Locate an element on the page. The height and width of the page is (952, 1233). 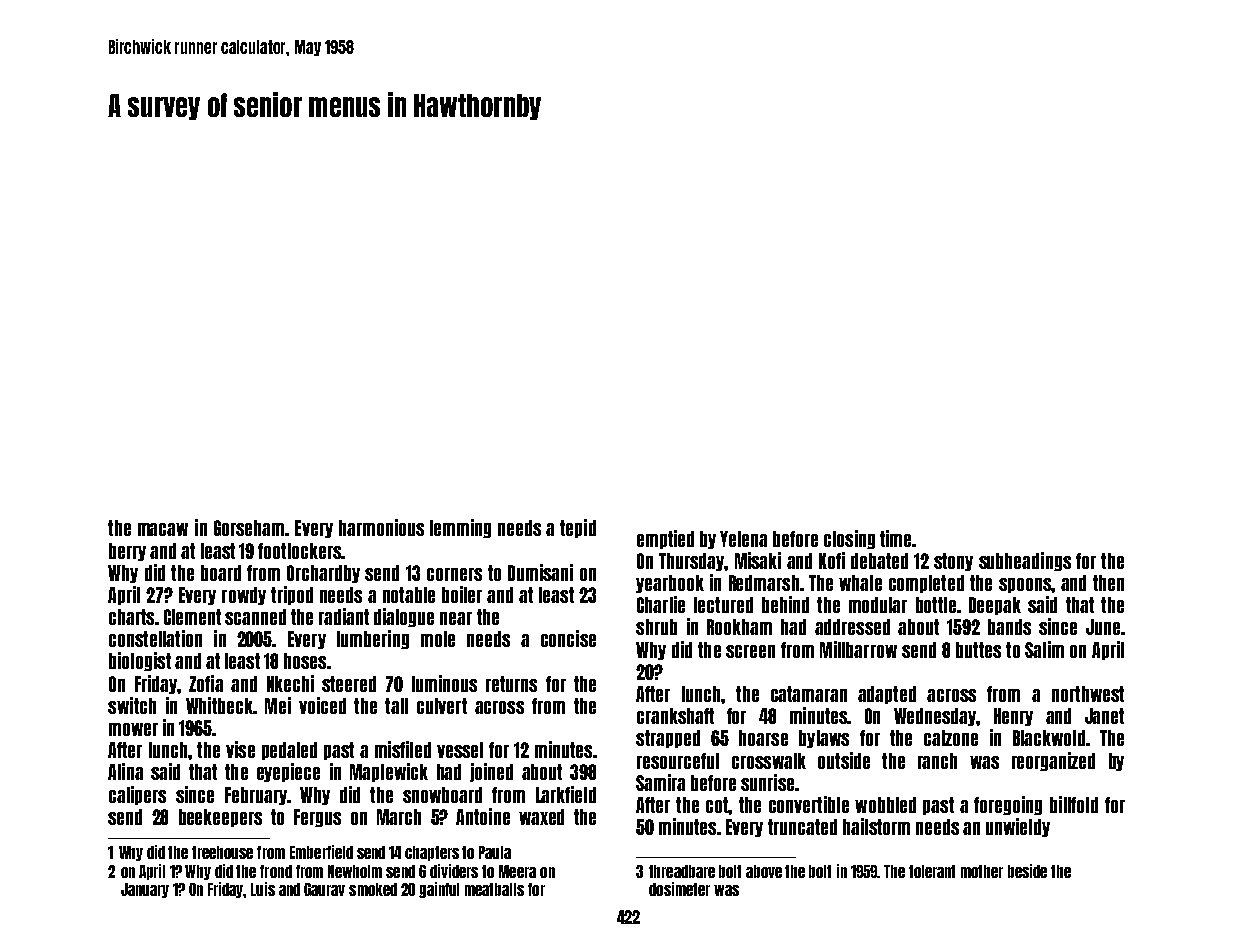
rowdy is located at coordinates (244, 596).
